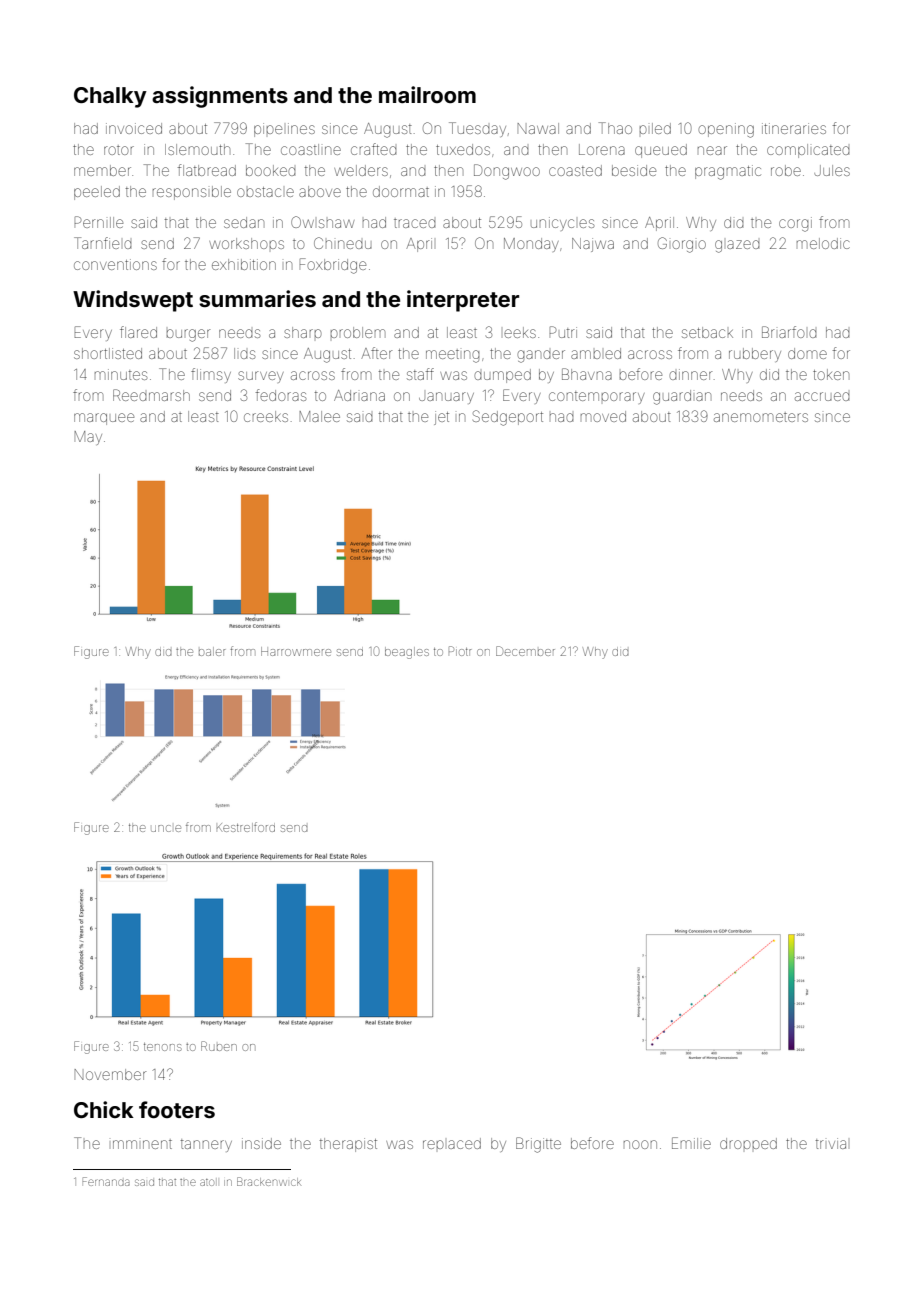  What do you see at coordinates (163, 1047) in the screenshot?
I see `tenons` at bounding box center [163, 1047].
